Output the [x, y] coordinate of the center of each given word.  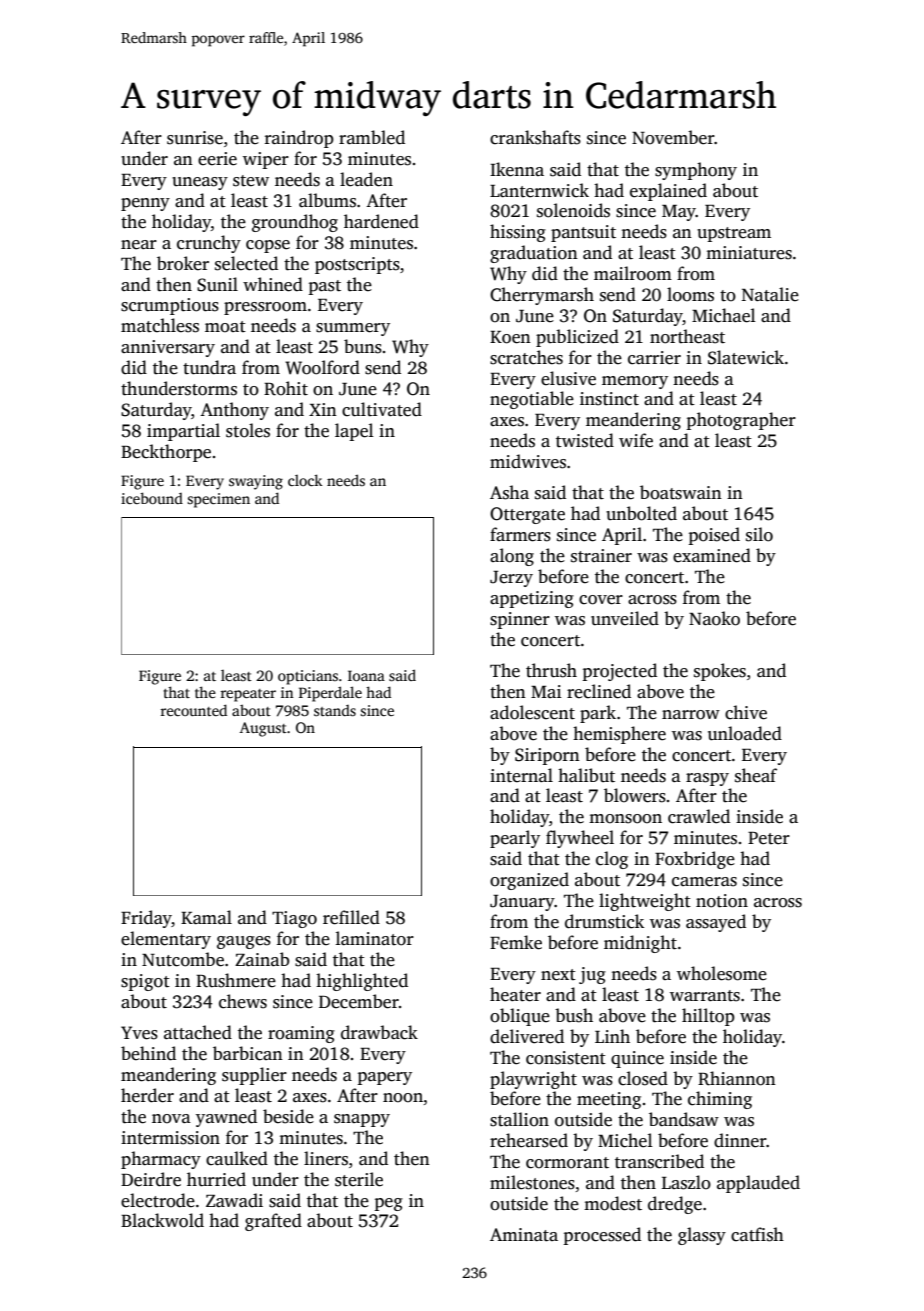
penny [145, 204]
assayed [716, 923]
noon [403, 1098]
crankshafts [535, 137]
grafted [273, 1222]
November [673, 137]
